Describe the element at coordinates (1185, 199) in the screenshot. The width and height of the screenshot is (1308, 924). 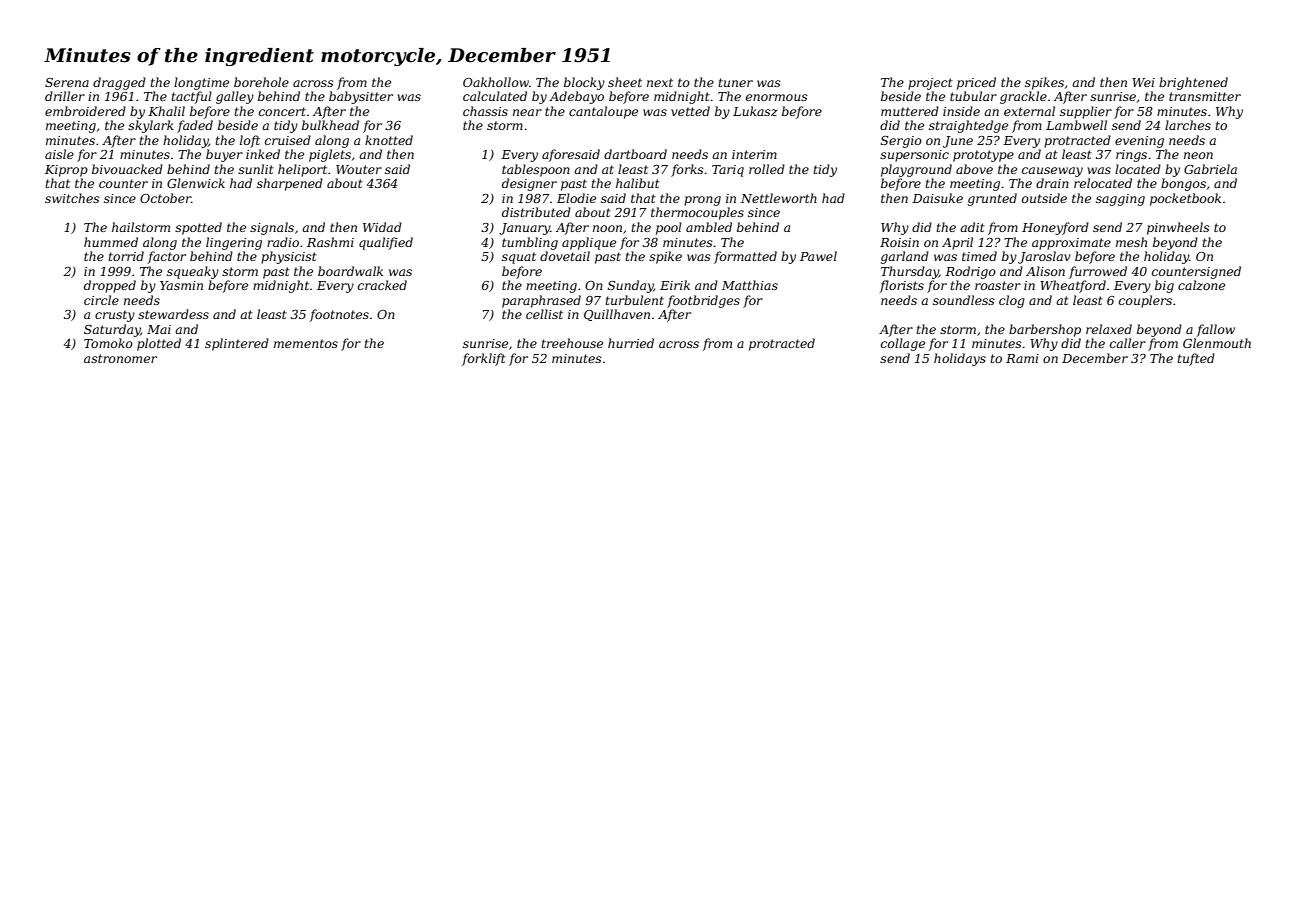
I see `pocketbook` at that location.
